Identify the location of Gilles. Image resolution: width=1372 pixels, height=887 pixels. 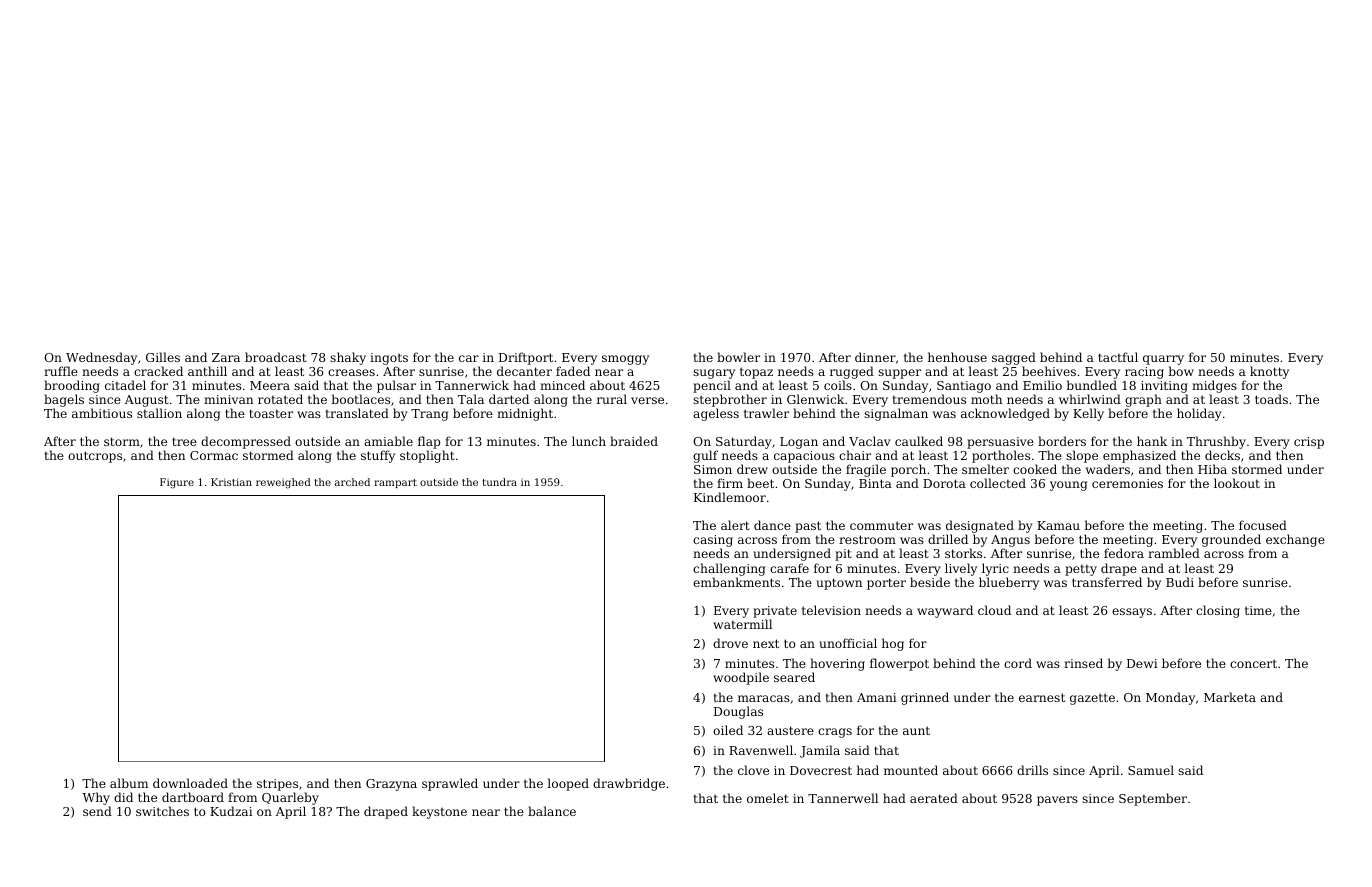
(163, 357).
